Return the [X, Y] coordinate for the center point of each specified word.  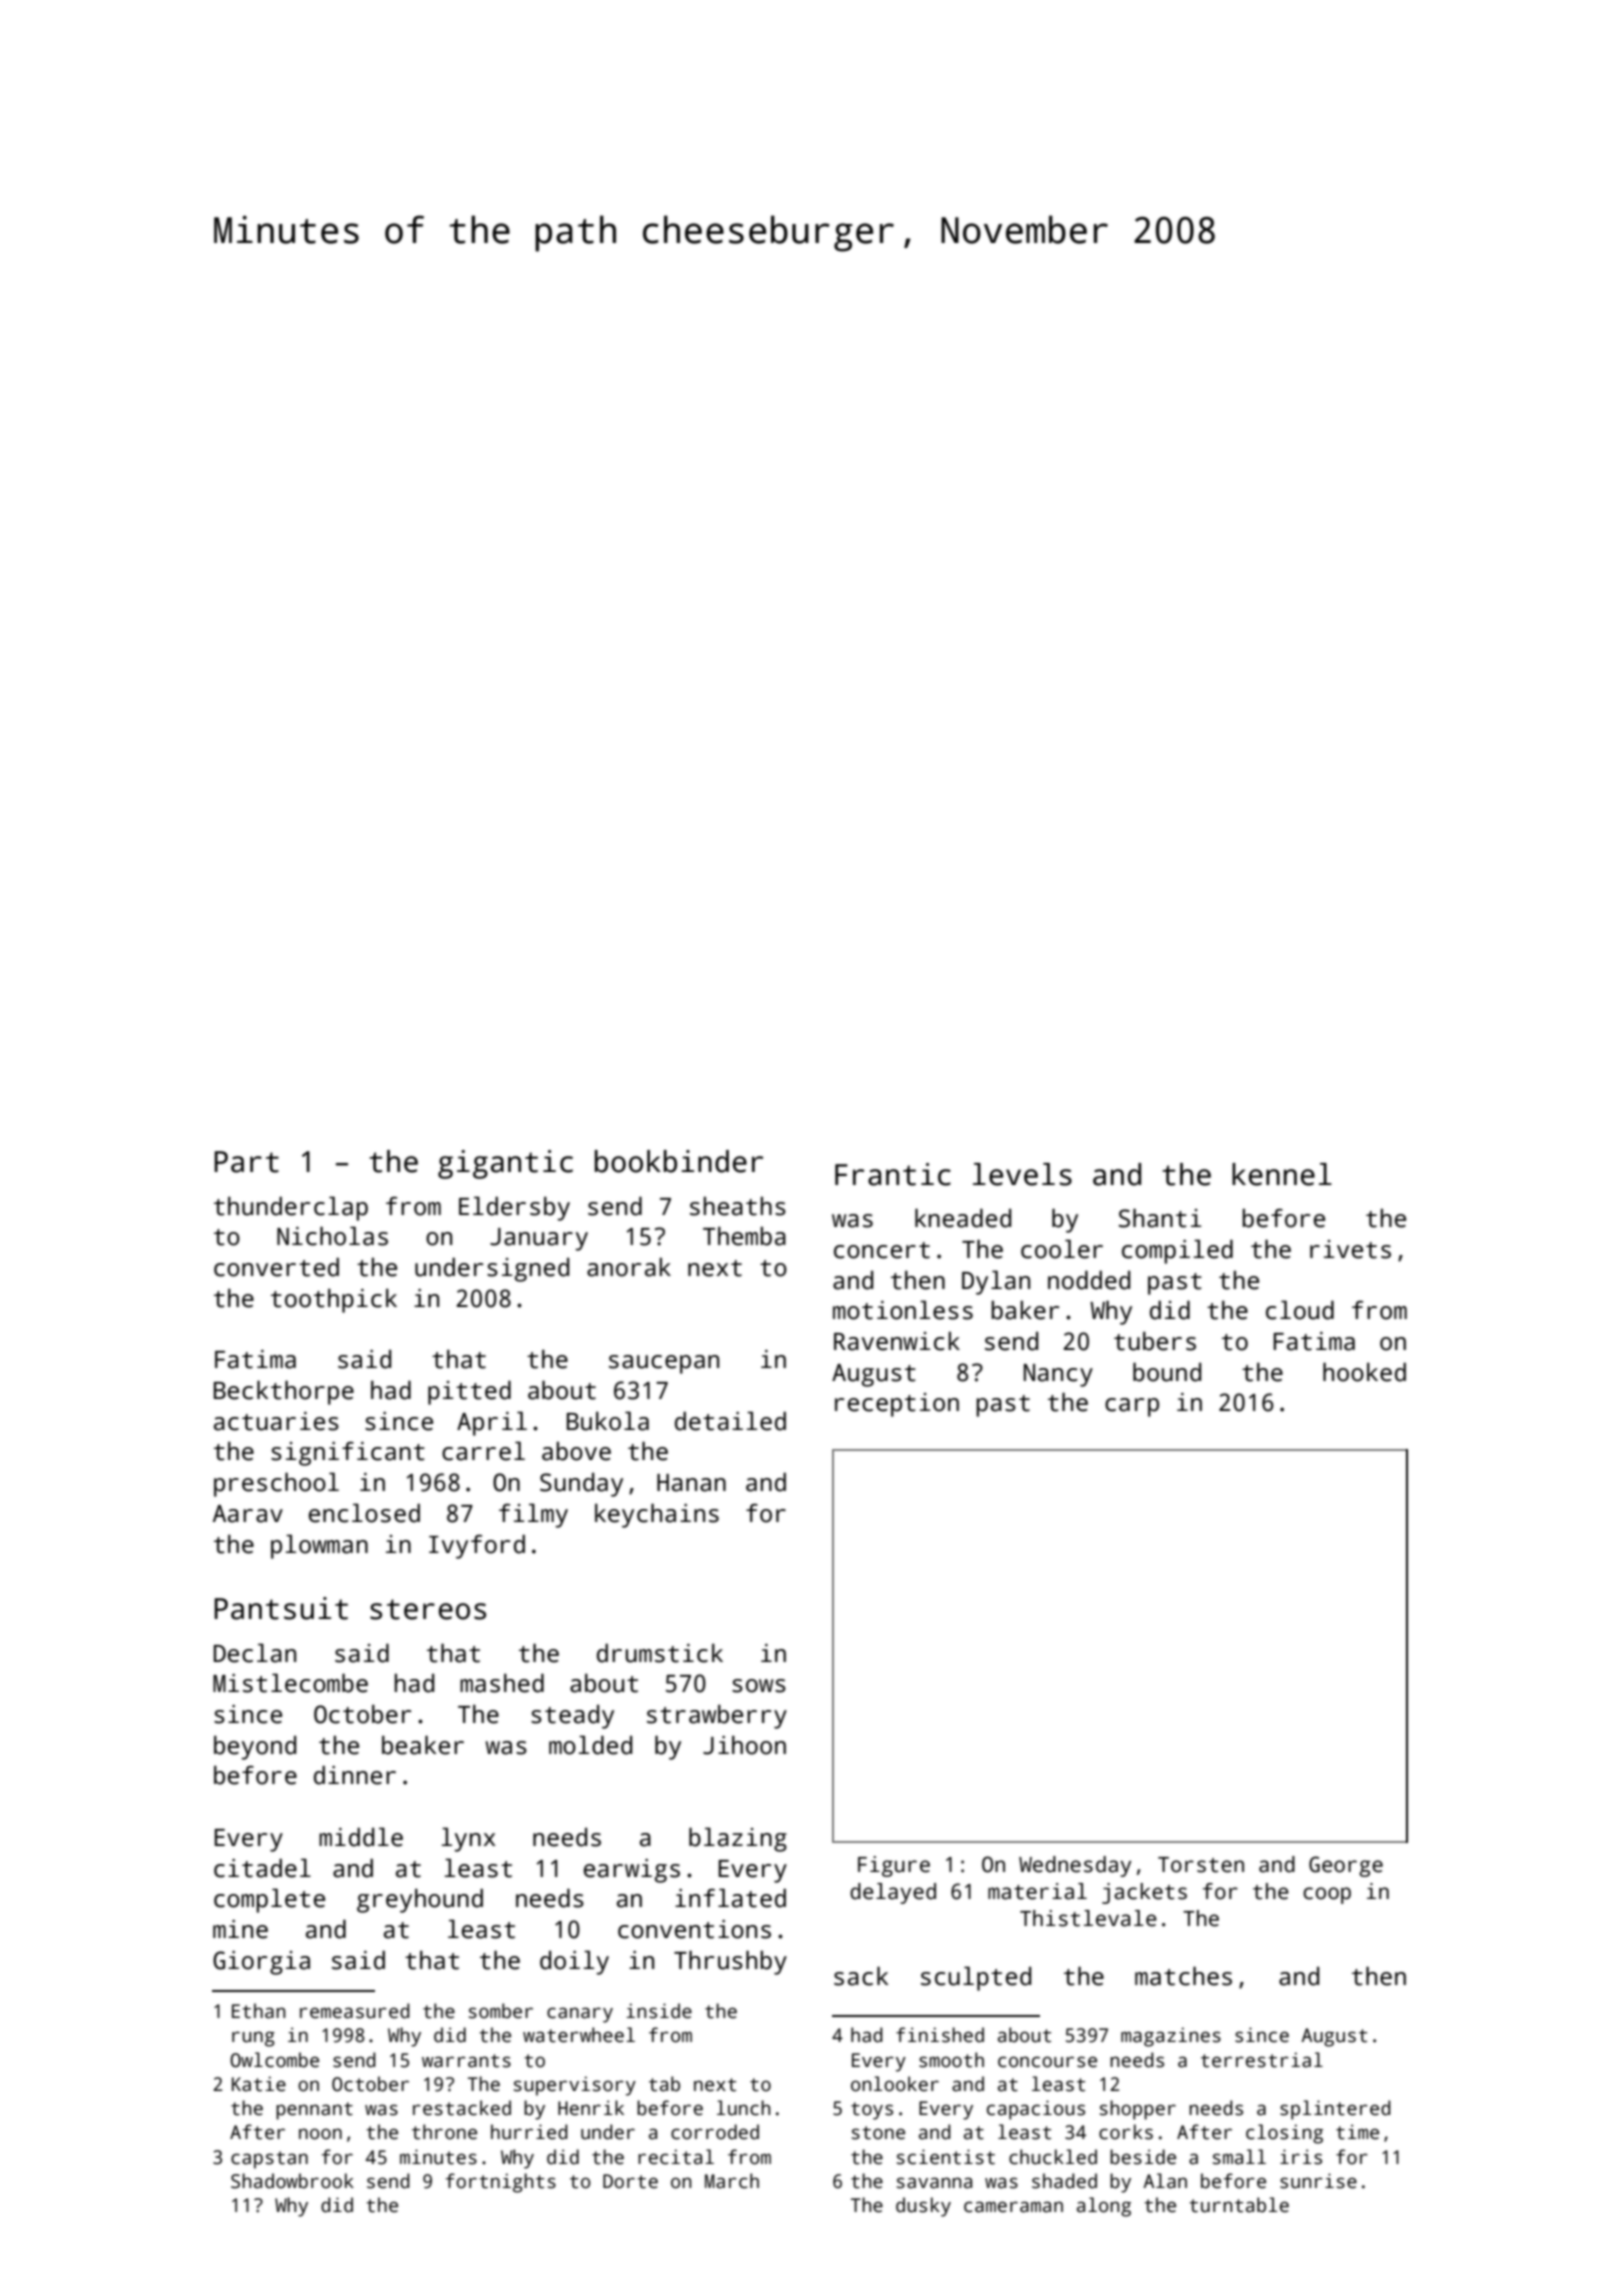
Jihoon [744, 1745]
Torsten [1201, 1865]
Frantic [893, 1174]
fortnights [501, 2183]
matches [1183, 1976]
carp [1132, 1407]
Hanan [691, 1483]
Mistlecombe [290, 1683]
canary [580, 2015]
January [539, 1239]
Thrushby [730, 1962]
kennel [1282, 1174]
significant [348, 1454]
